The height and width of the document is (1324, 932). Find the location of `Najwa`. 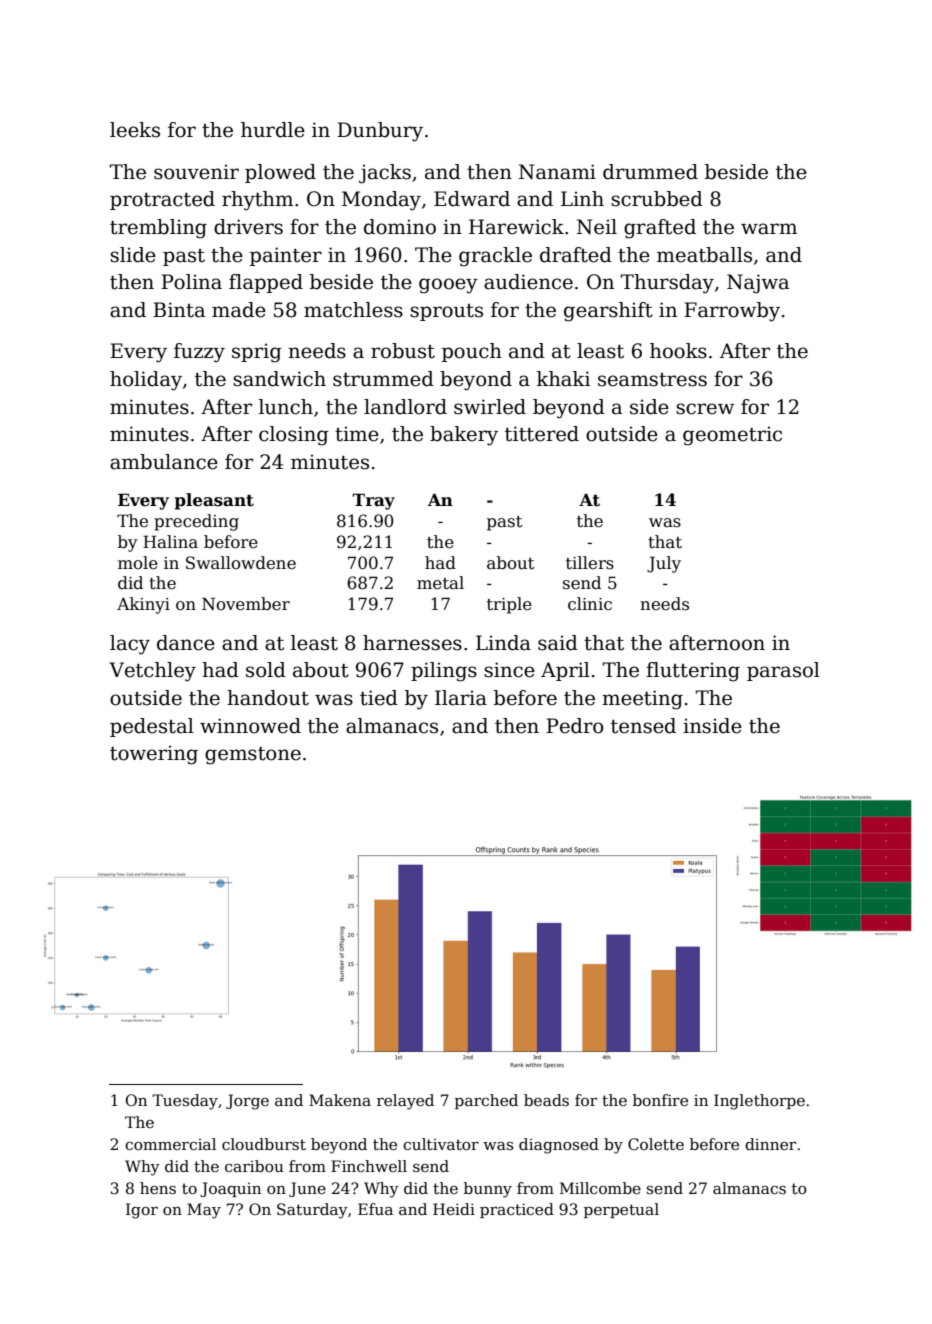

Najwa is located at coordinates (758, 284).
